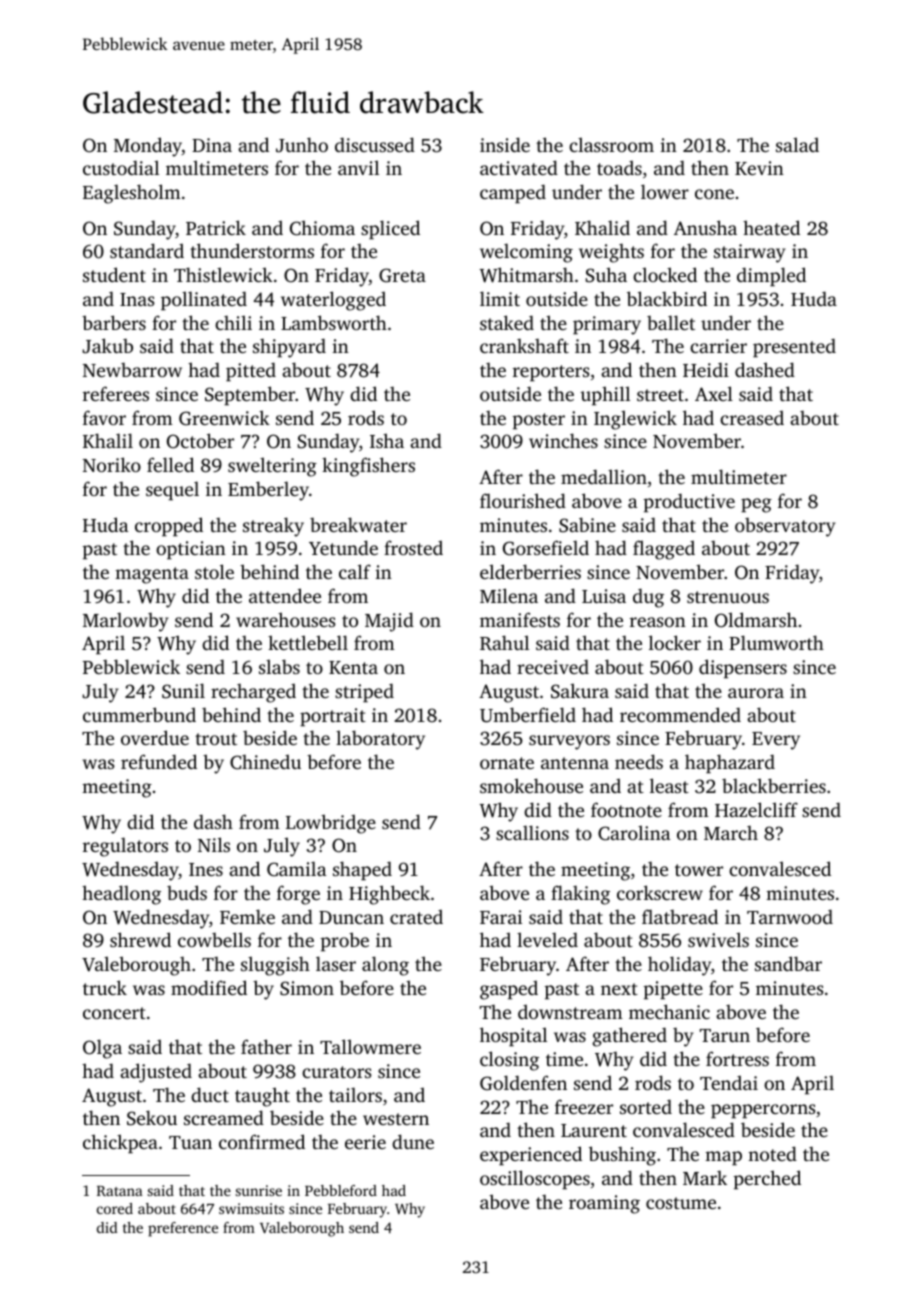  I want to click on haphazard, so click(730, 764).
